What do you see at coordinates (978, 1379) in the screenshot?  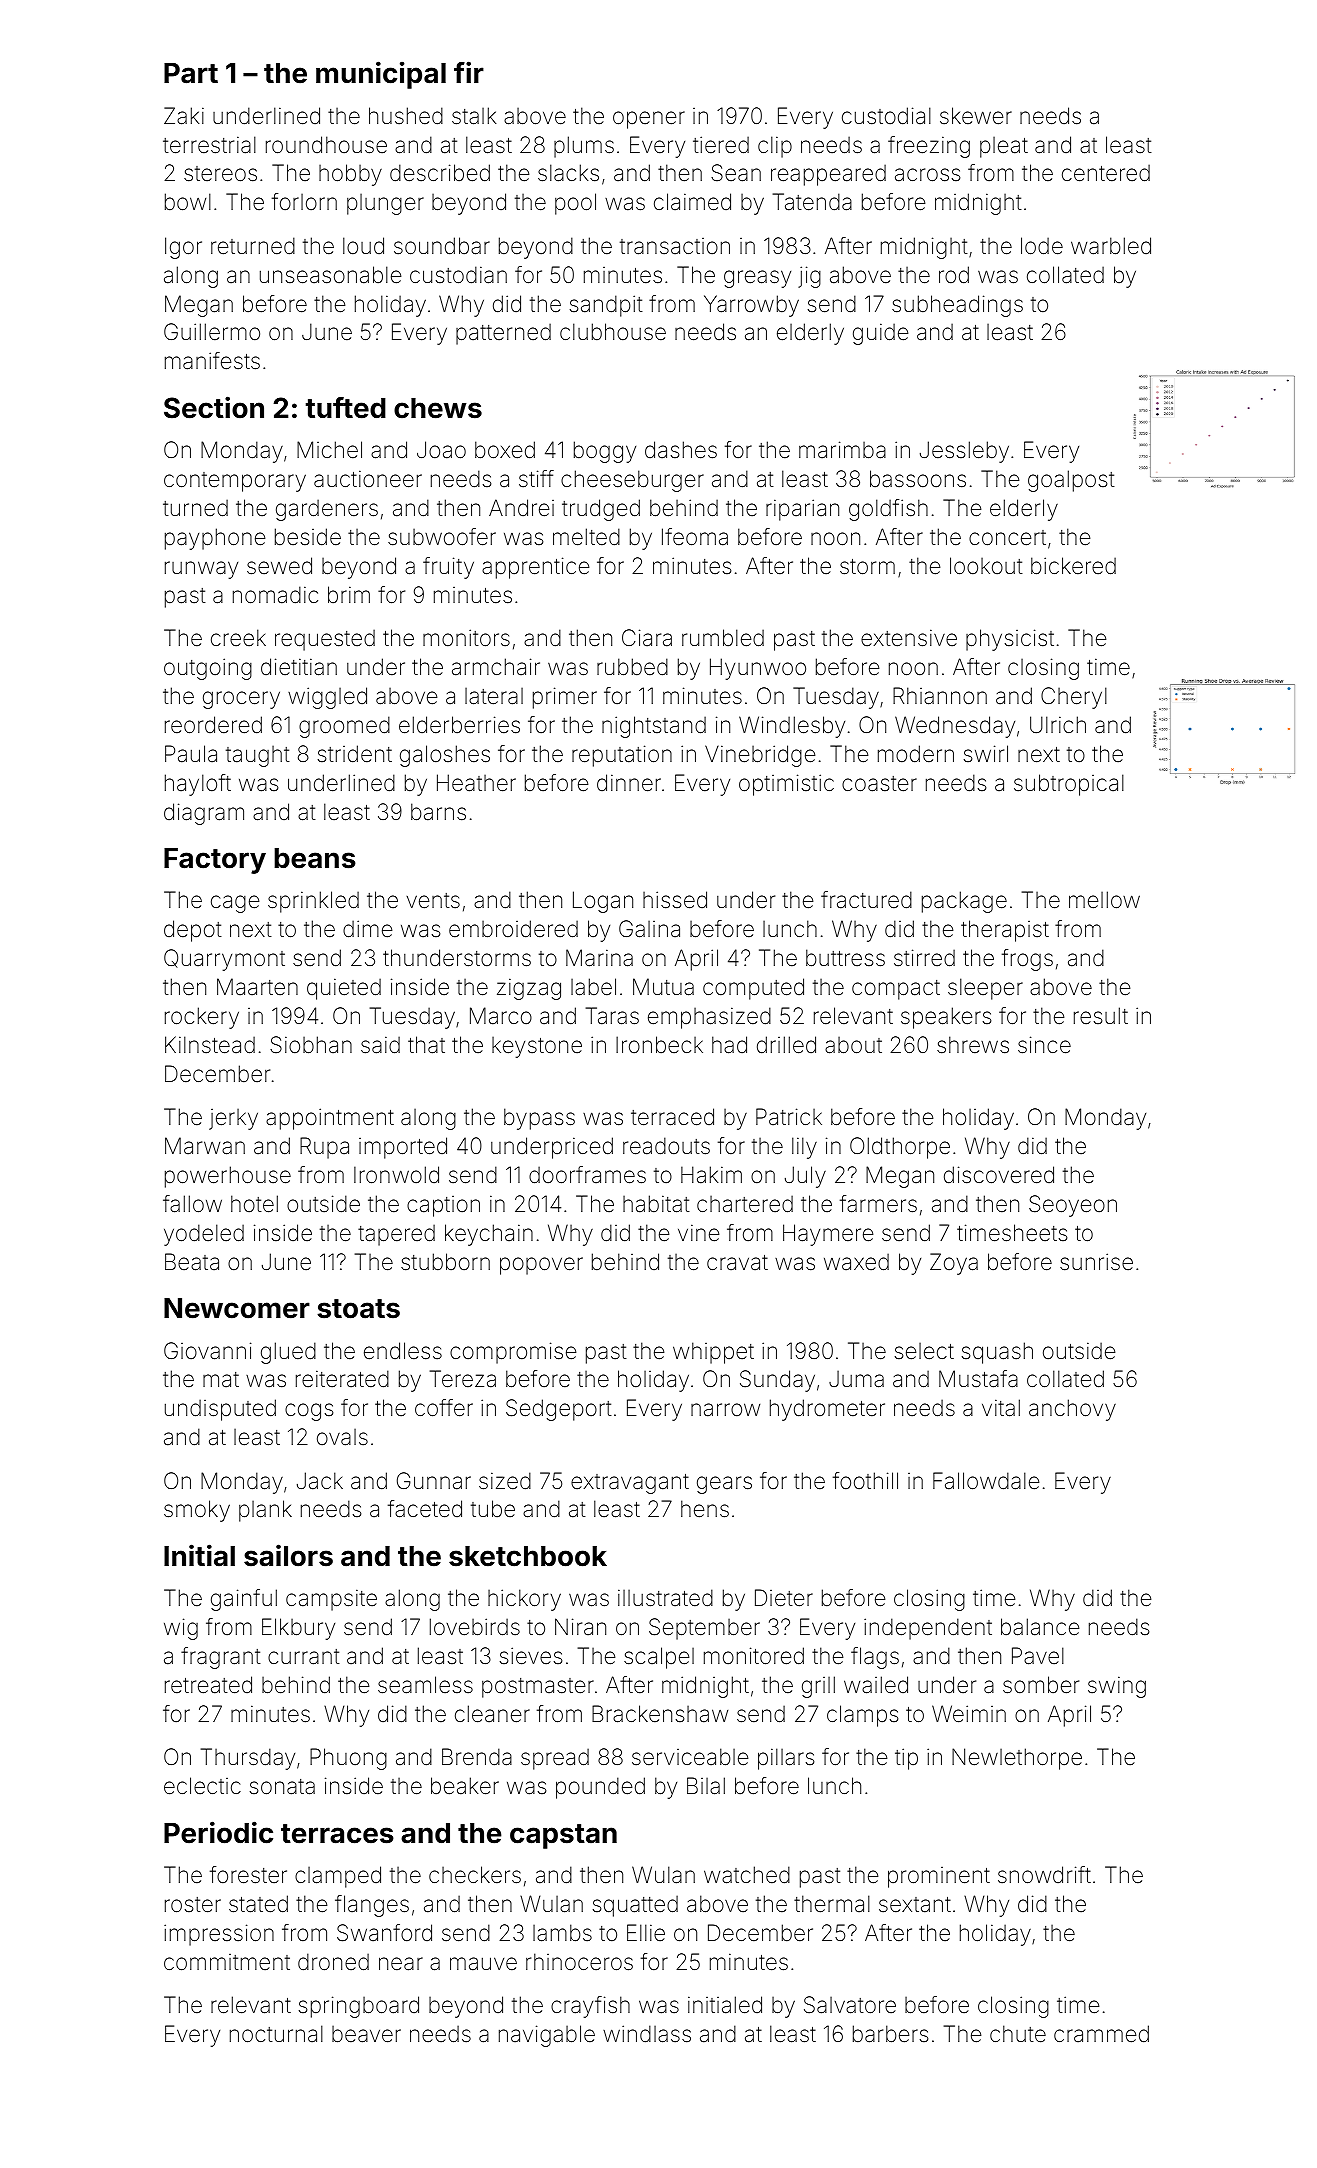 I see `Mustafa` at bounding box center [978, 1379].
